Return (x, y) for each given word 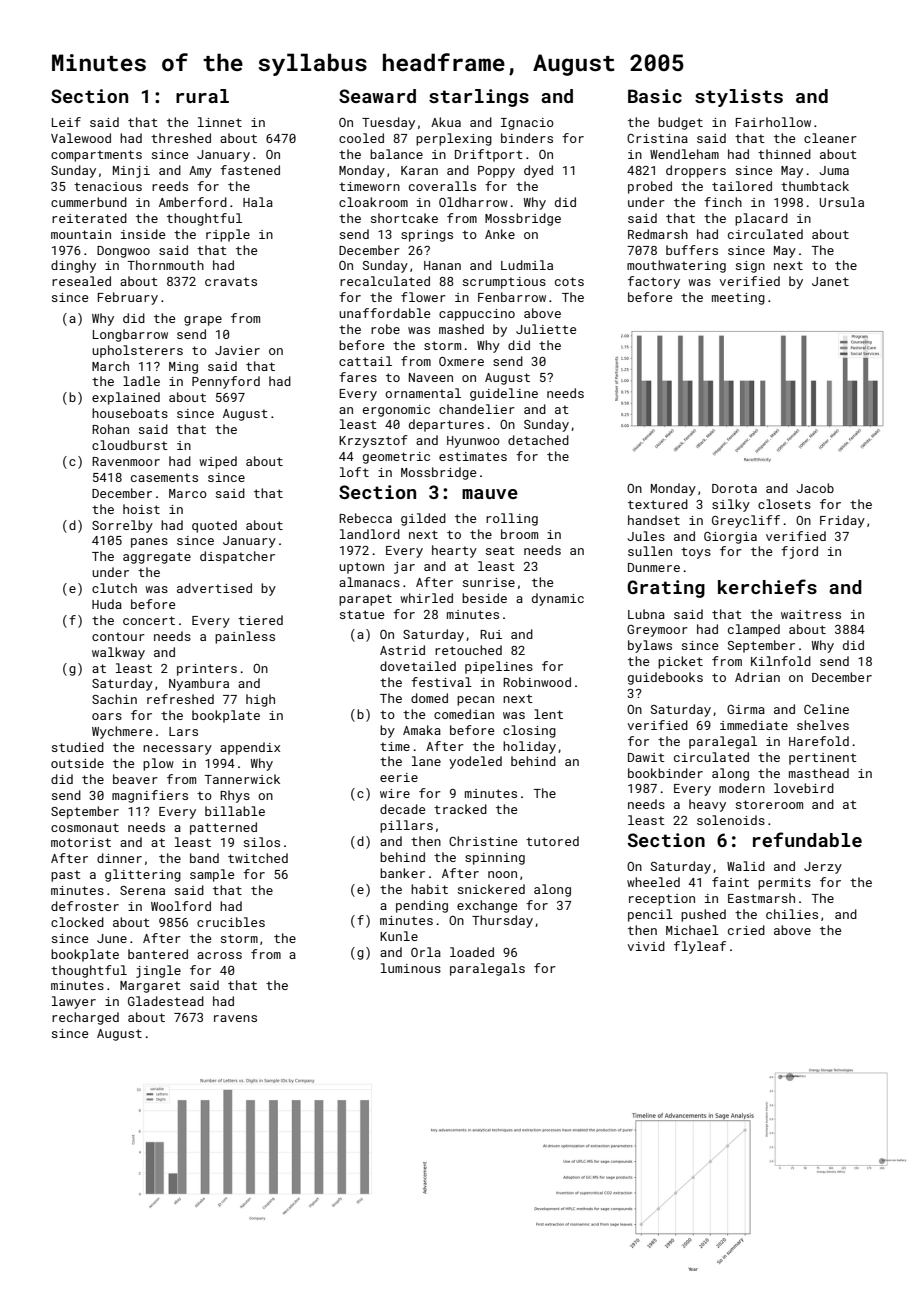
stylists (739, 98)
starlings (479, 98)
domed (429, 698)
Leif (66, 122)
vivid (646, 946)
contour (118, 636)
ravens (235, 1018)
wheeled (653, 882)
